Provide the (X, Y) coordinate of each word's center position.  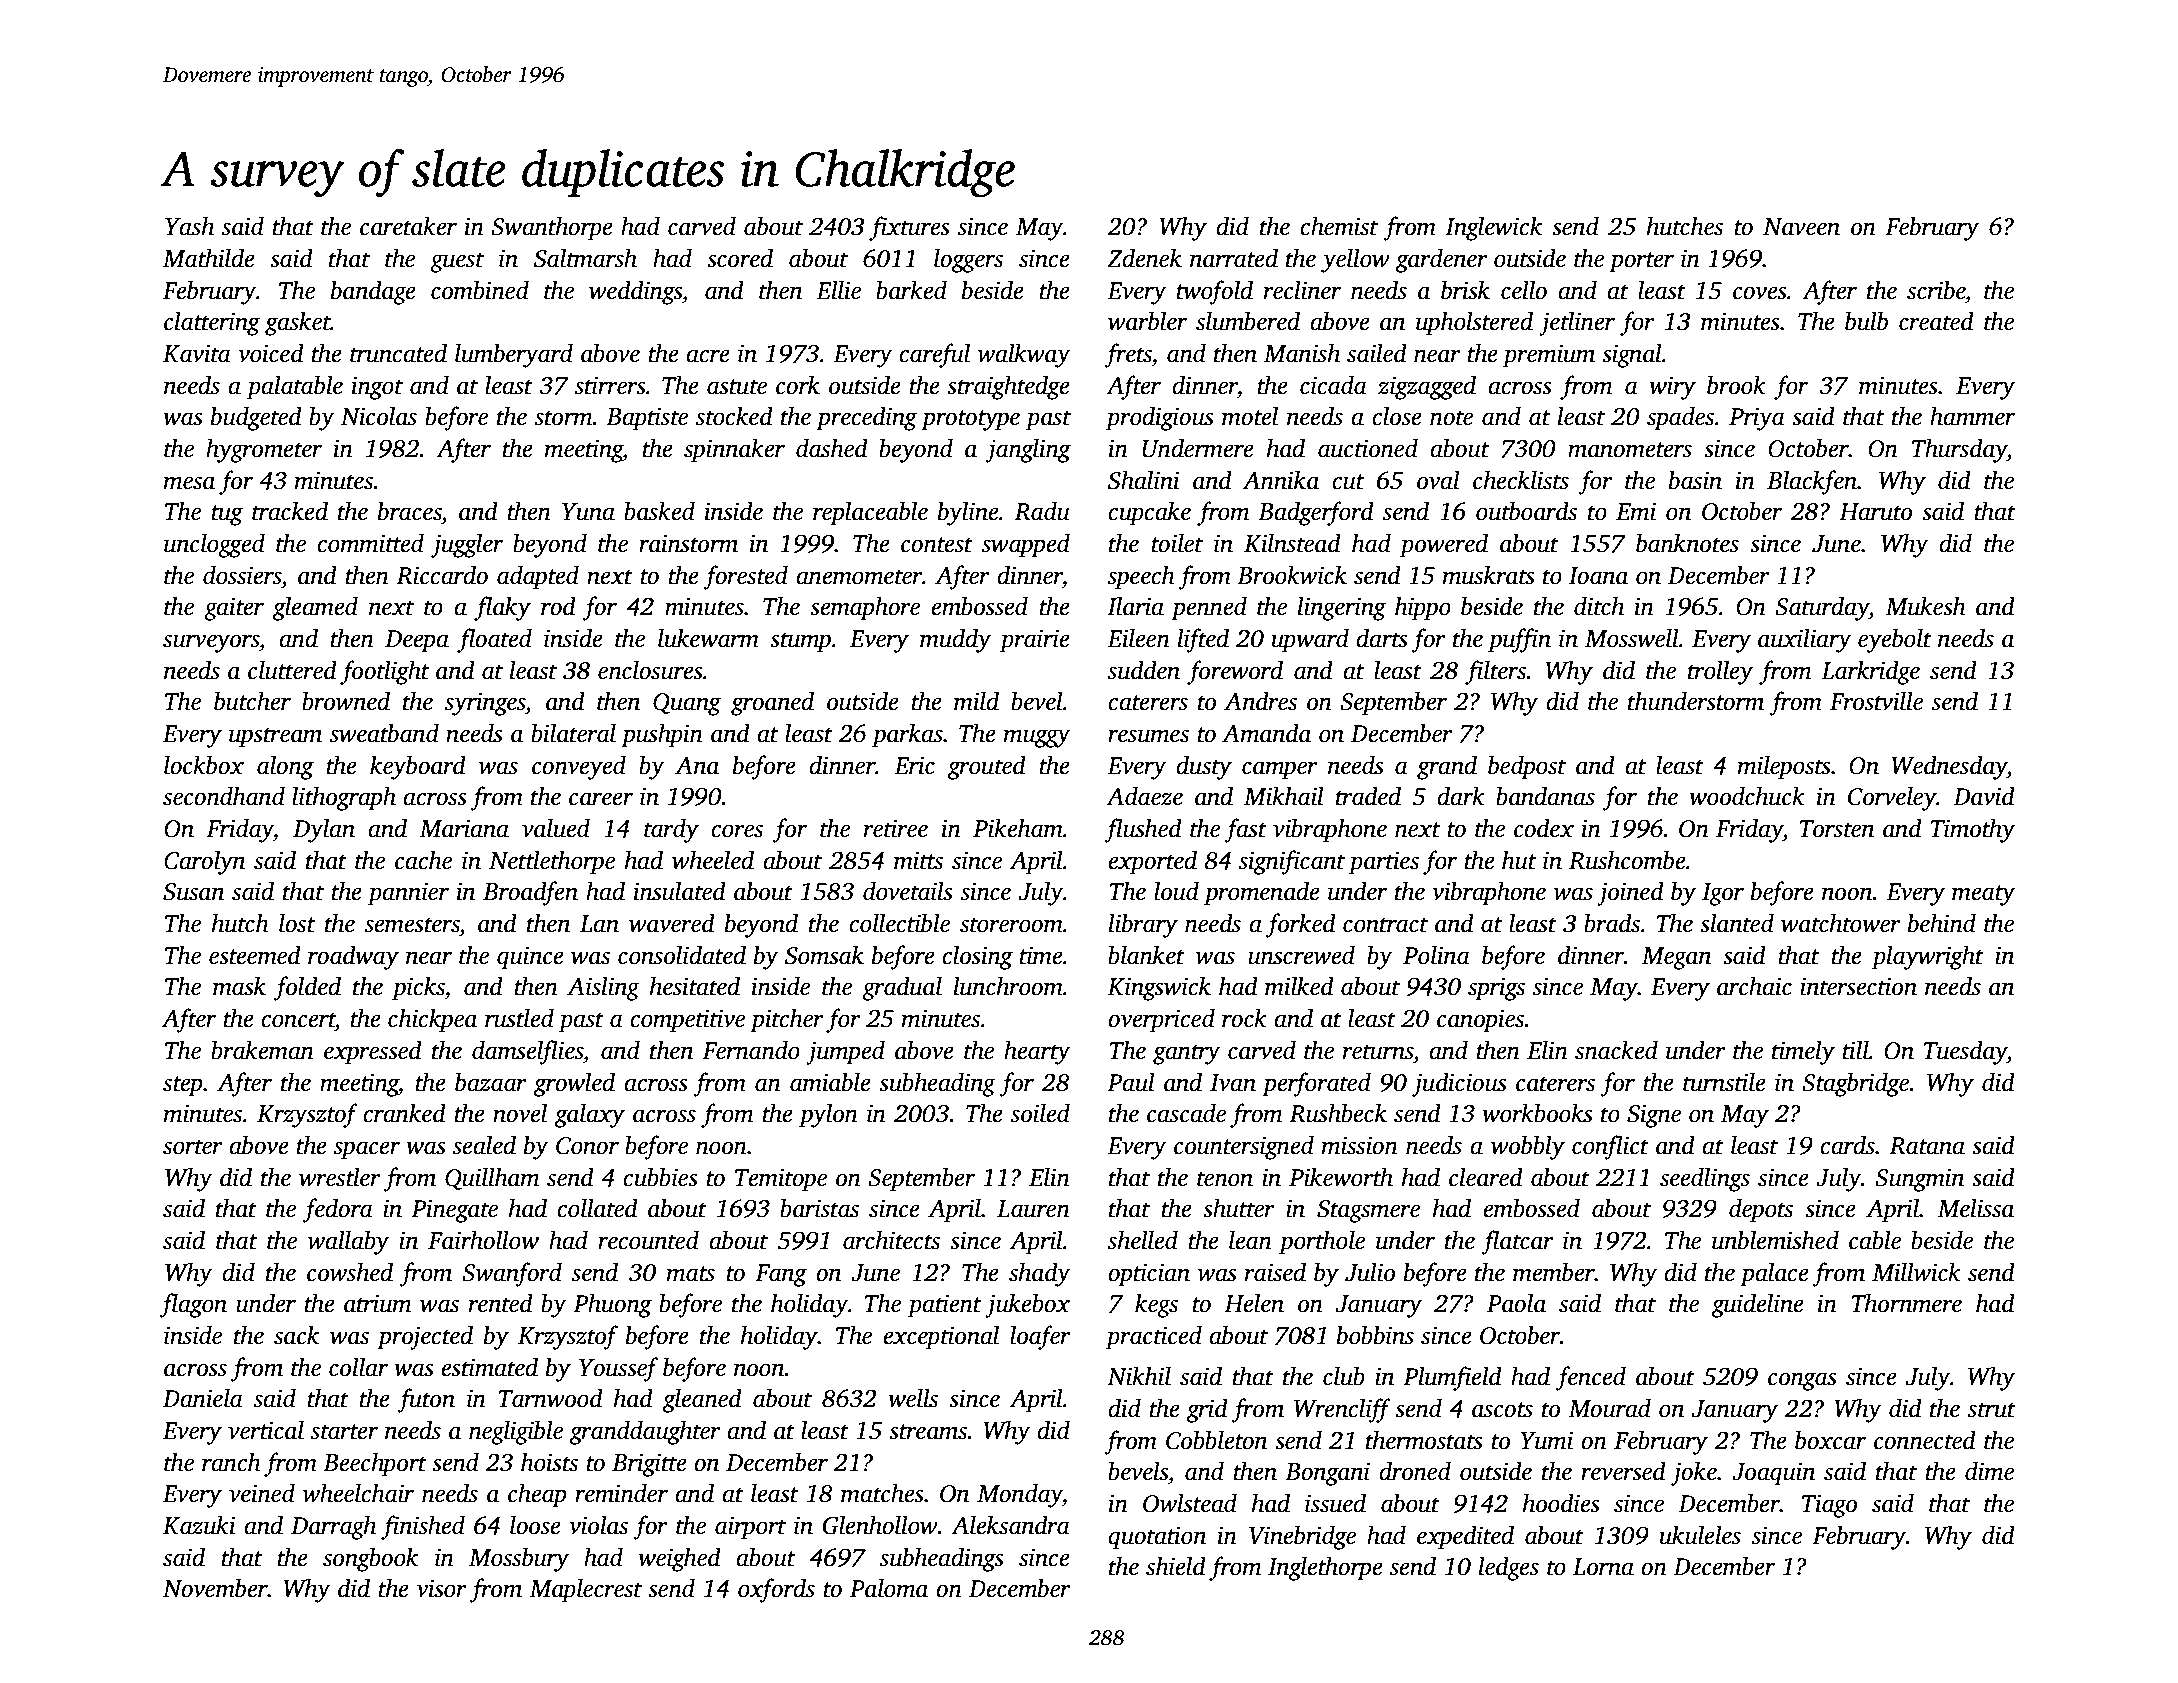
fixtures (909, 228)
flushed (1143, 830)
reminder (621, 1493)
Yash (189, 226)
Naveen (1801, 227)
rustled (519, 1018)
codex (1544, 828)
